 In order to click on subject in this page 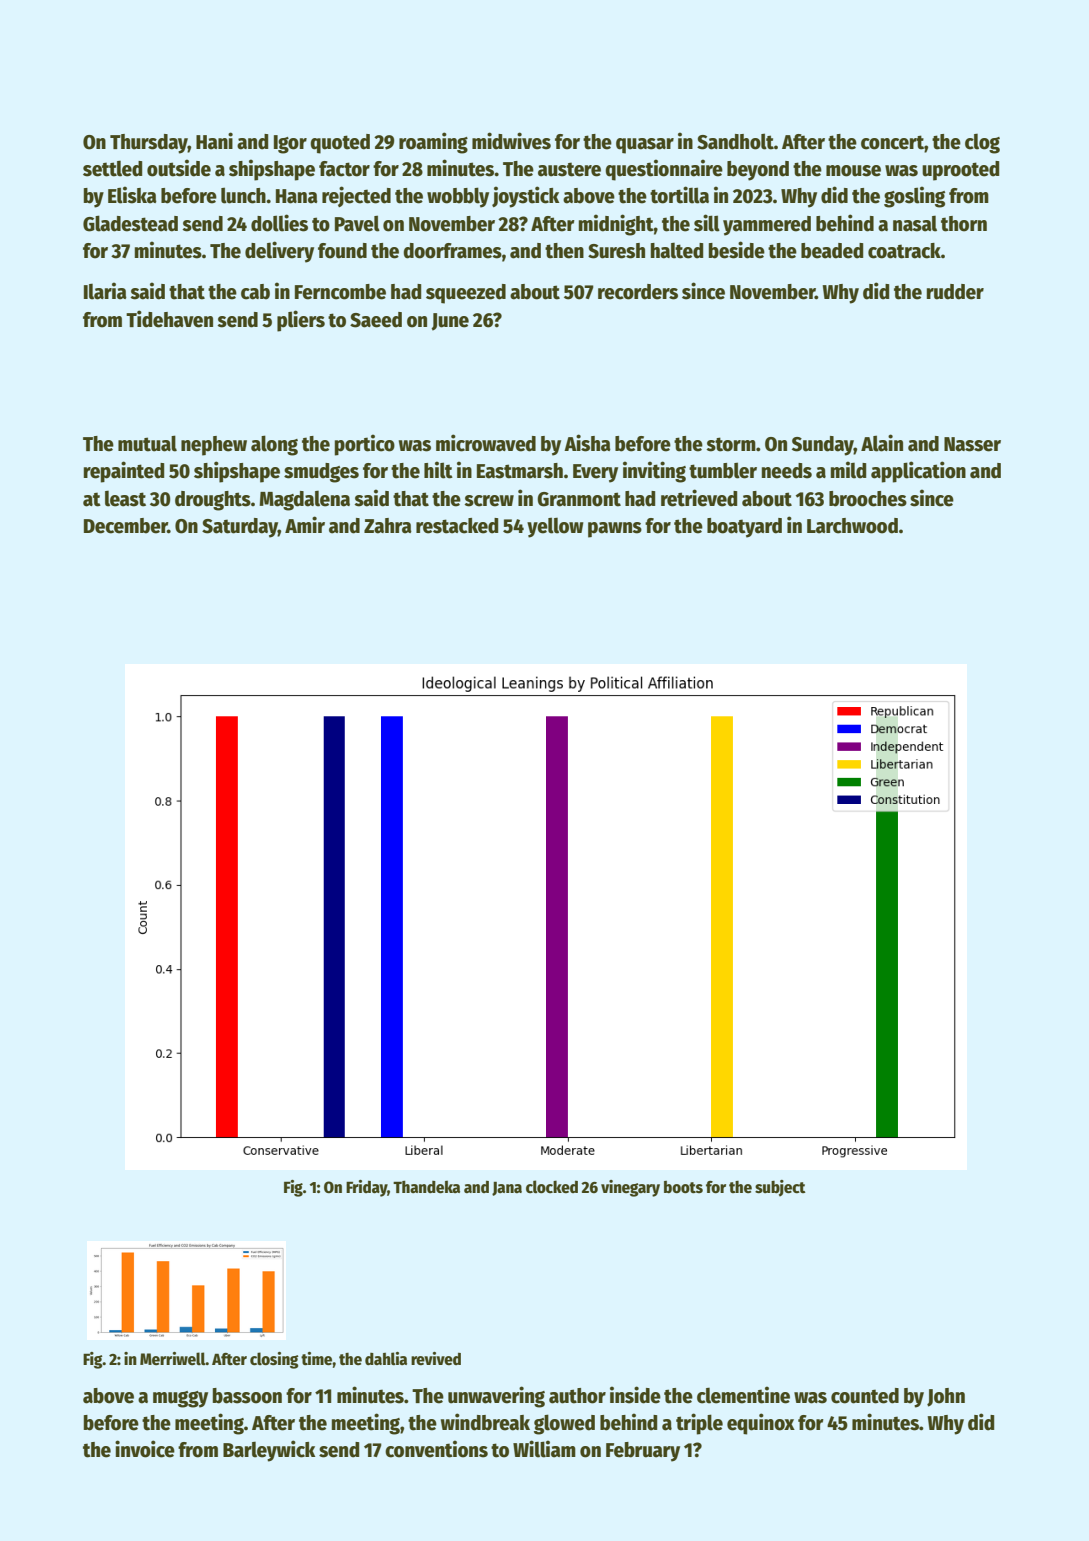, I will do `click(780, 1188)`.
